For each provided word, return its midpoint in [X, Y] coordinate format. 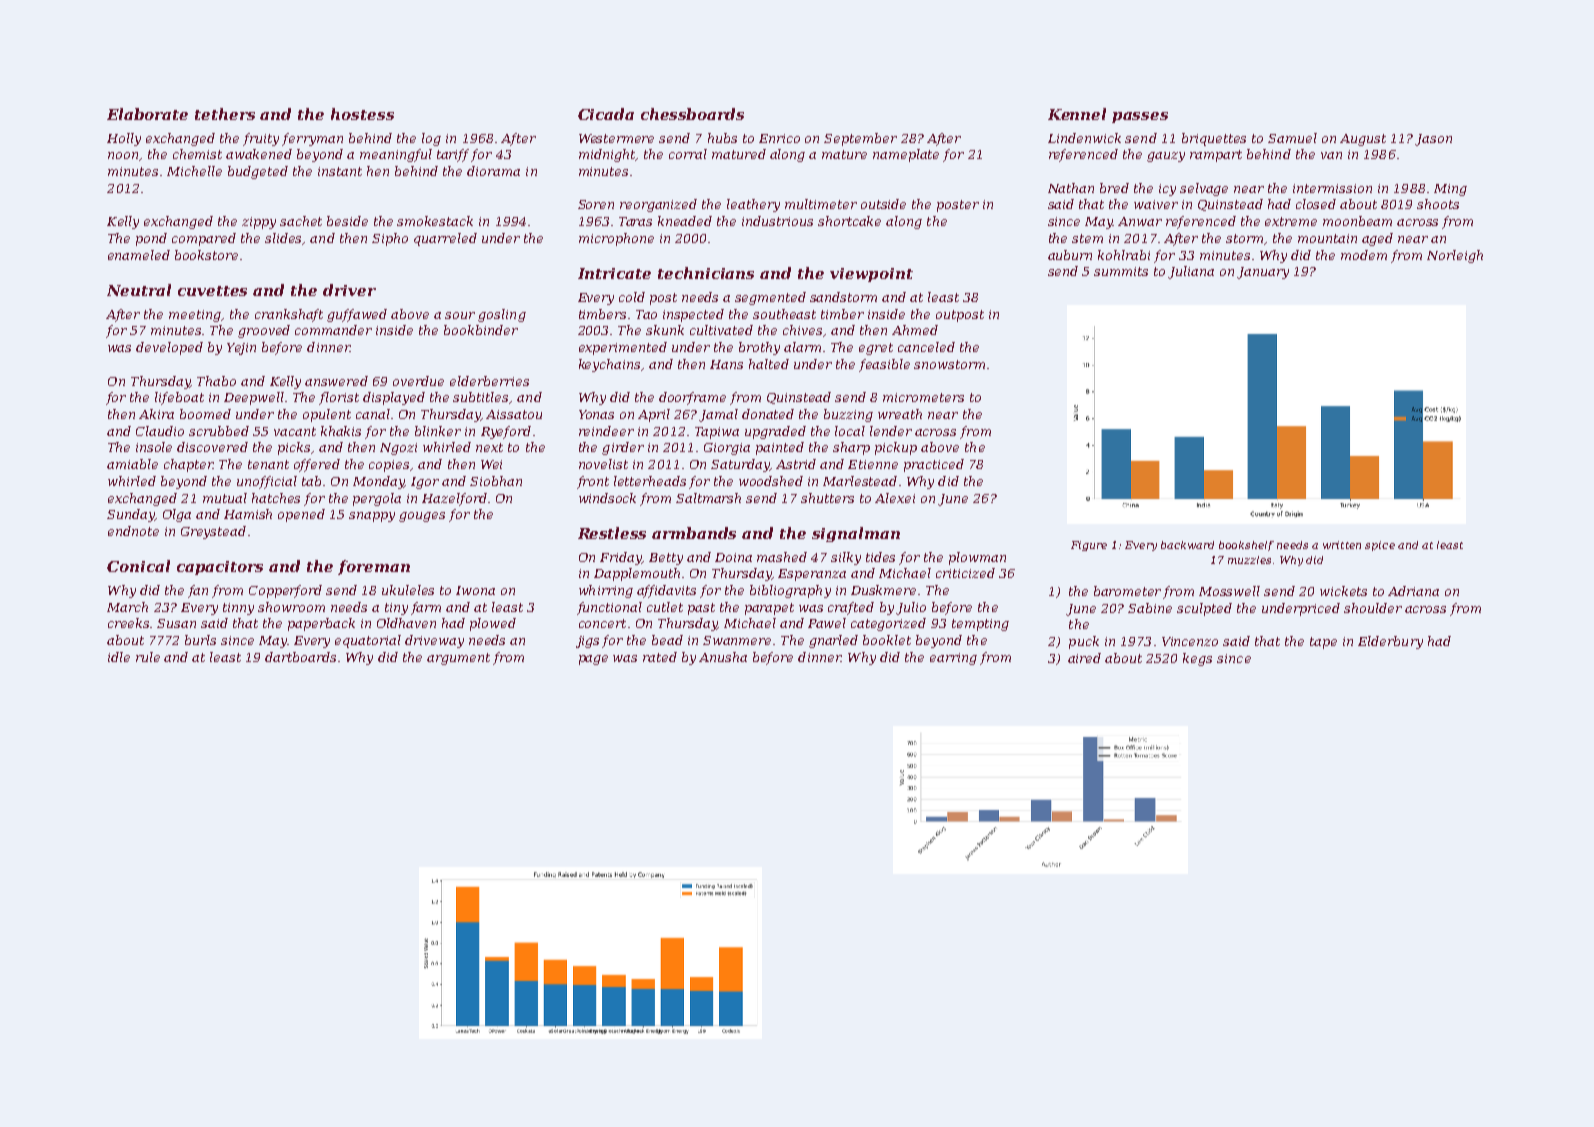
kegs [1197, 659]
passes [1140, 117]
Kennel [1077, 114]
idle [119, 657]
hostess [362, 114]
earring [953, 659]
